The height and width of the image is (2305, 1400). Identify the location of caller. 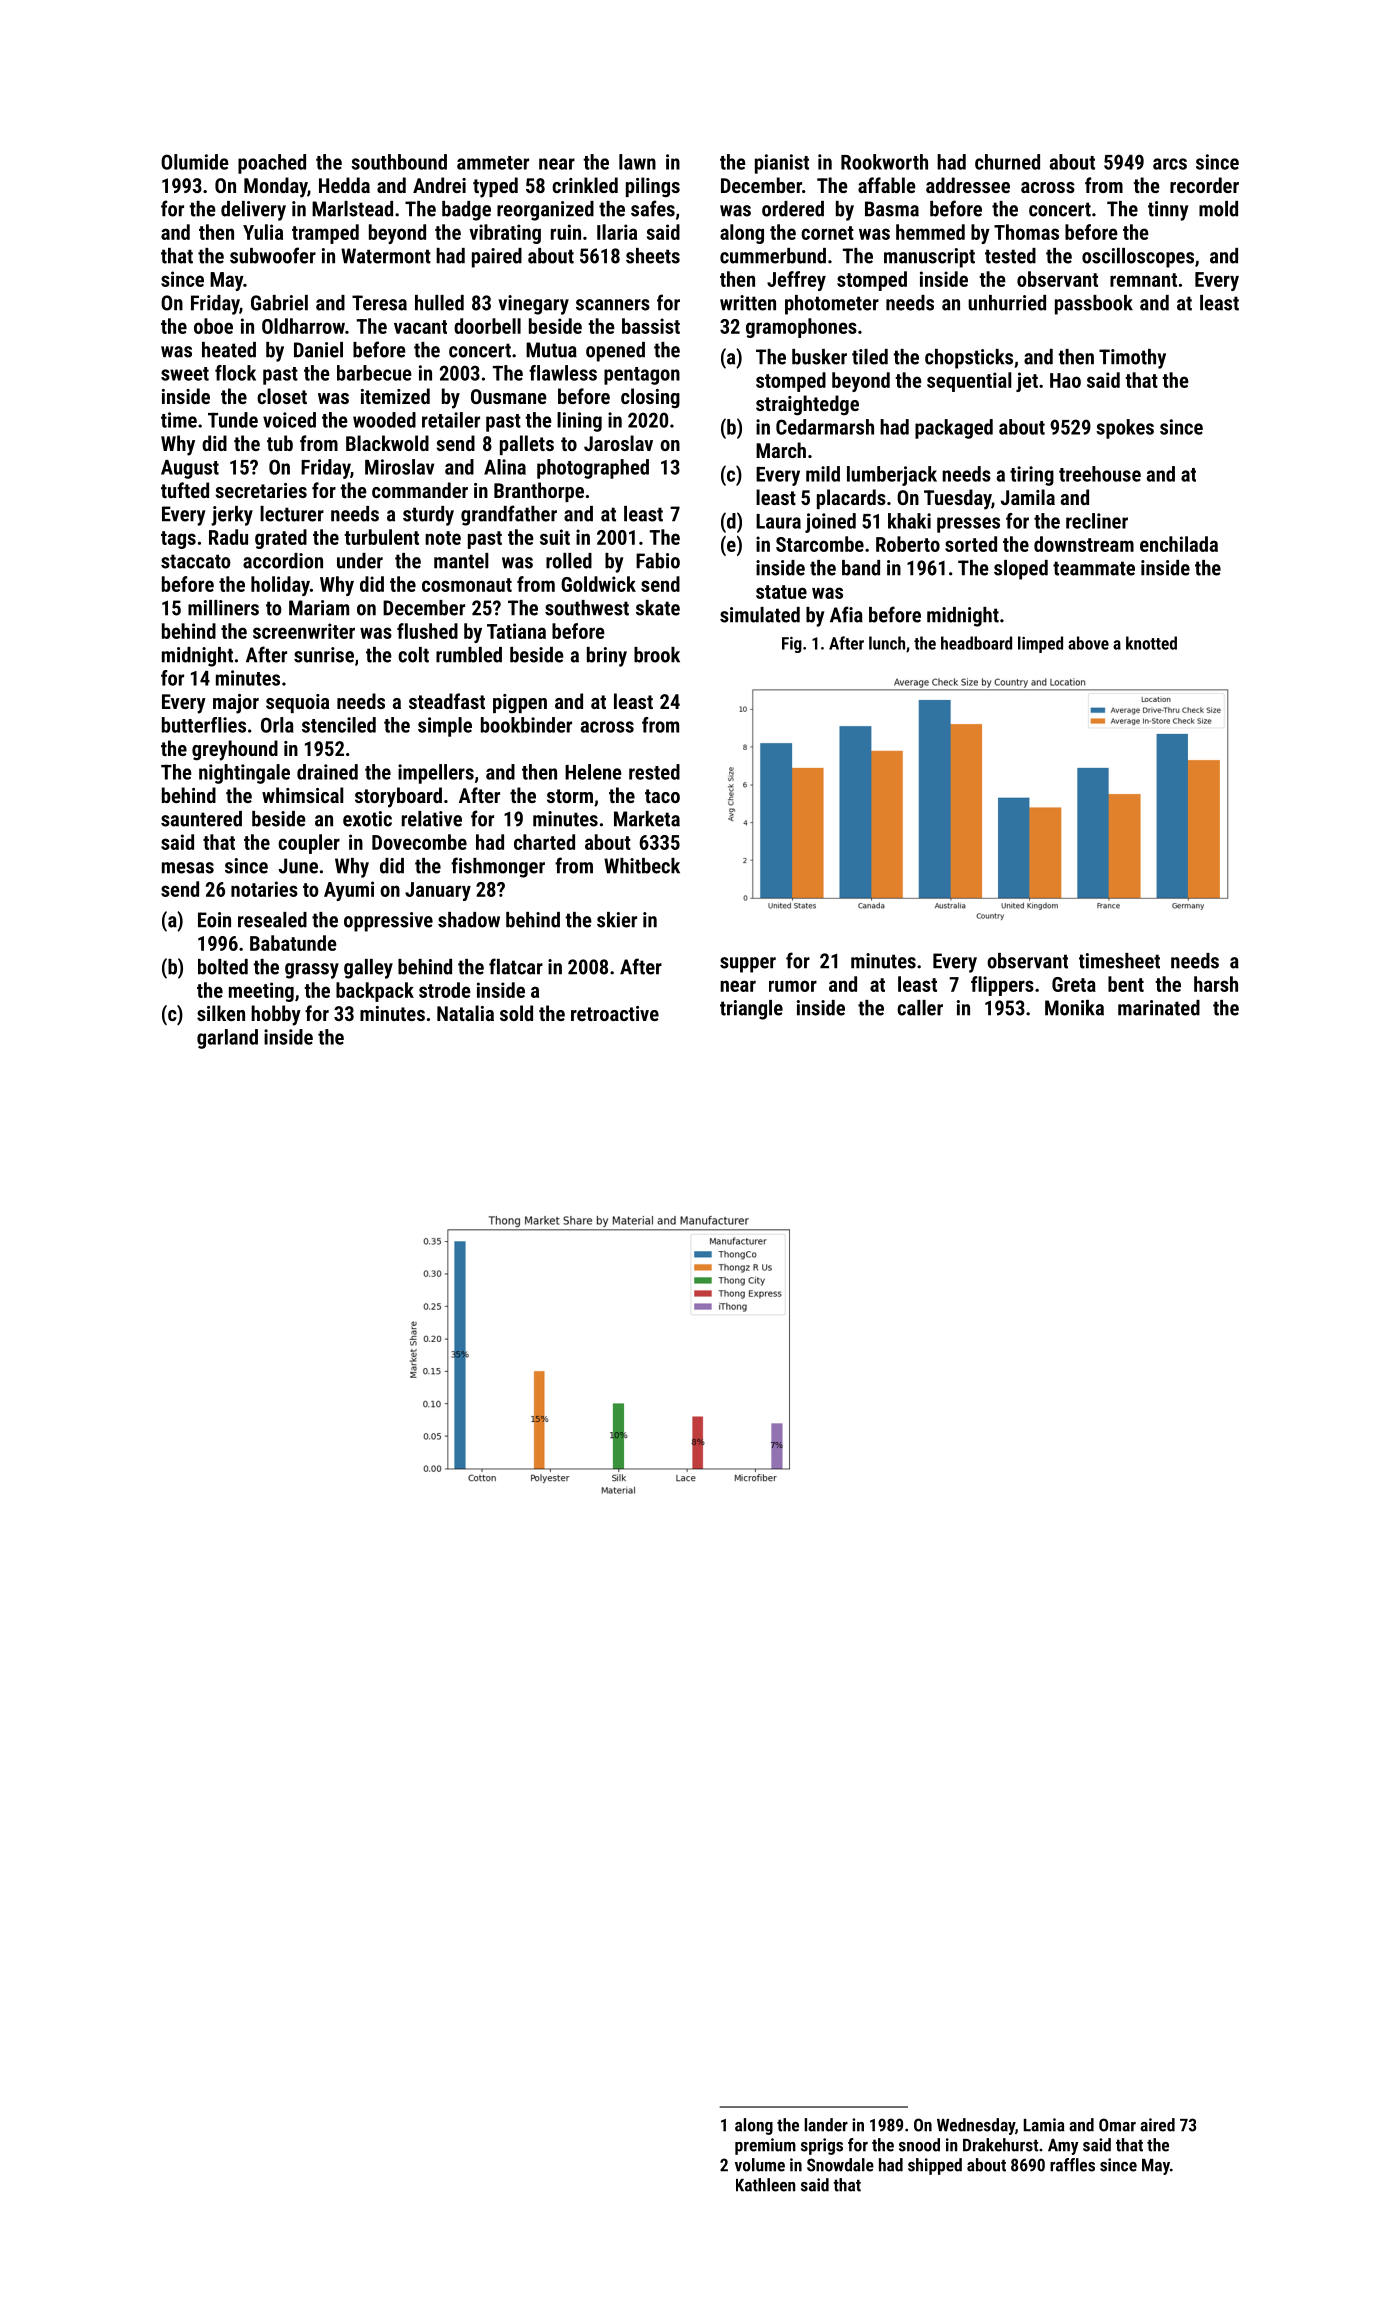
(920, 1008).
